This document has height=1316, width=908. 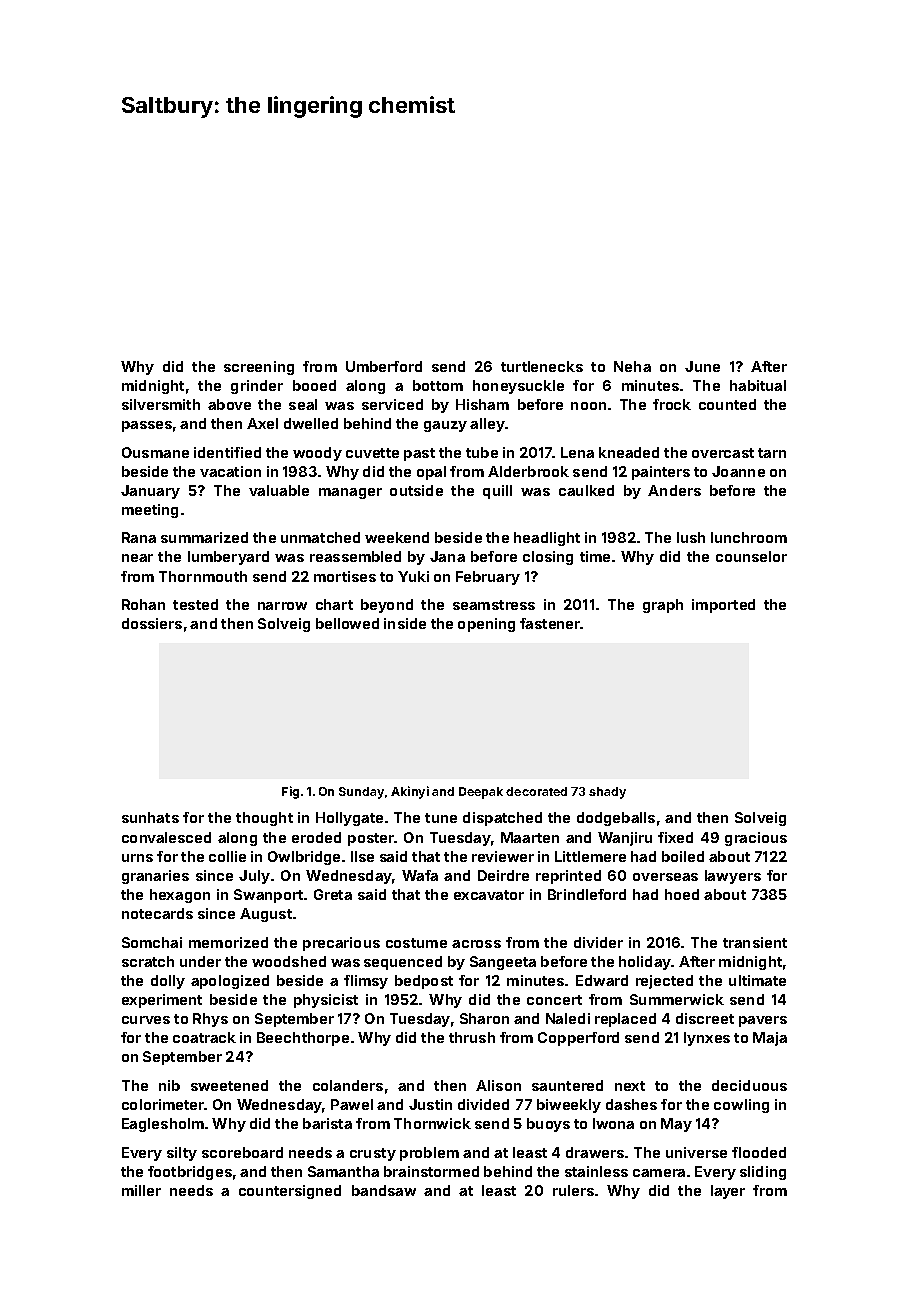 I want to click on dispatched, so click(x=502, y=819).
